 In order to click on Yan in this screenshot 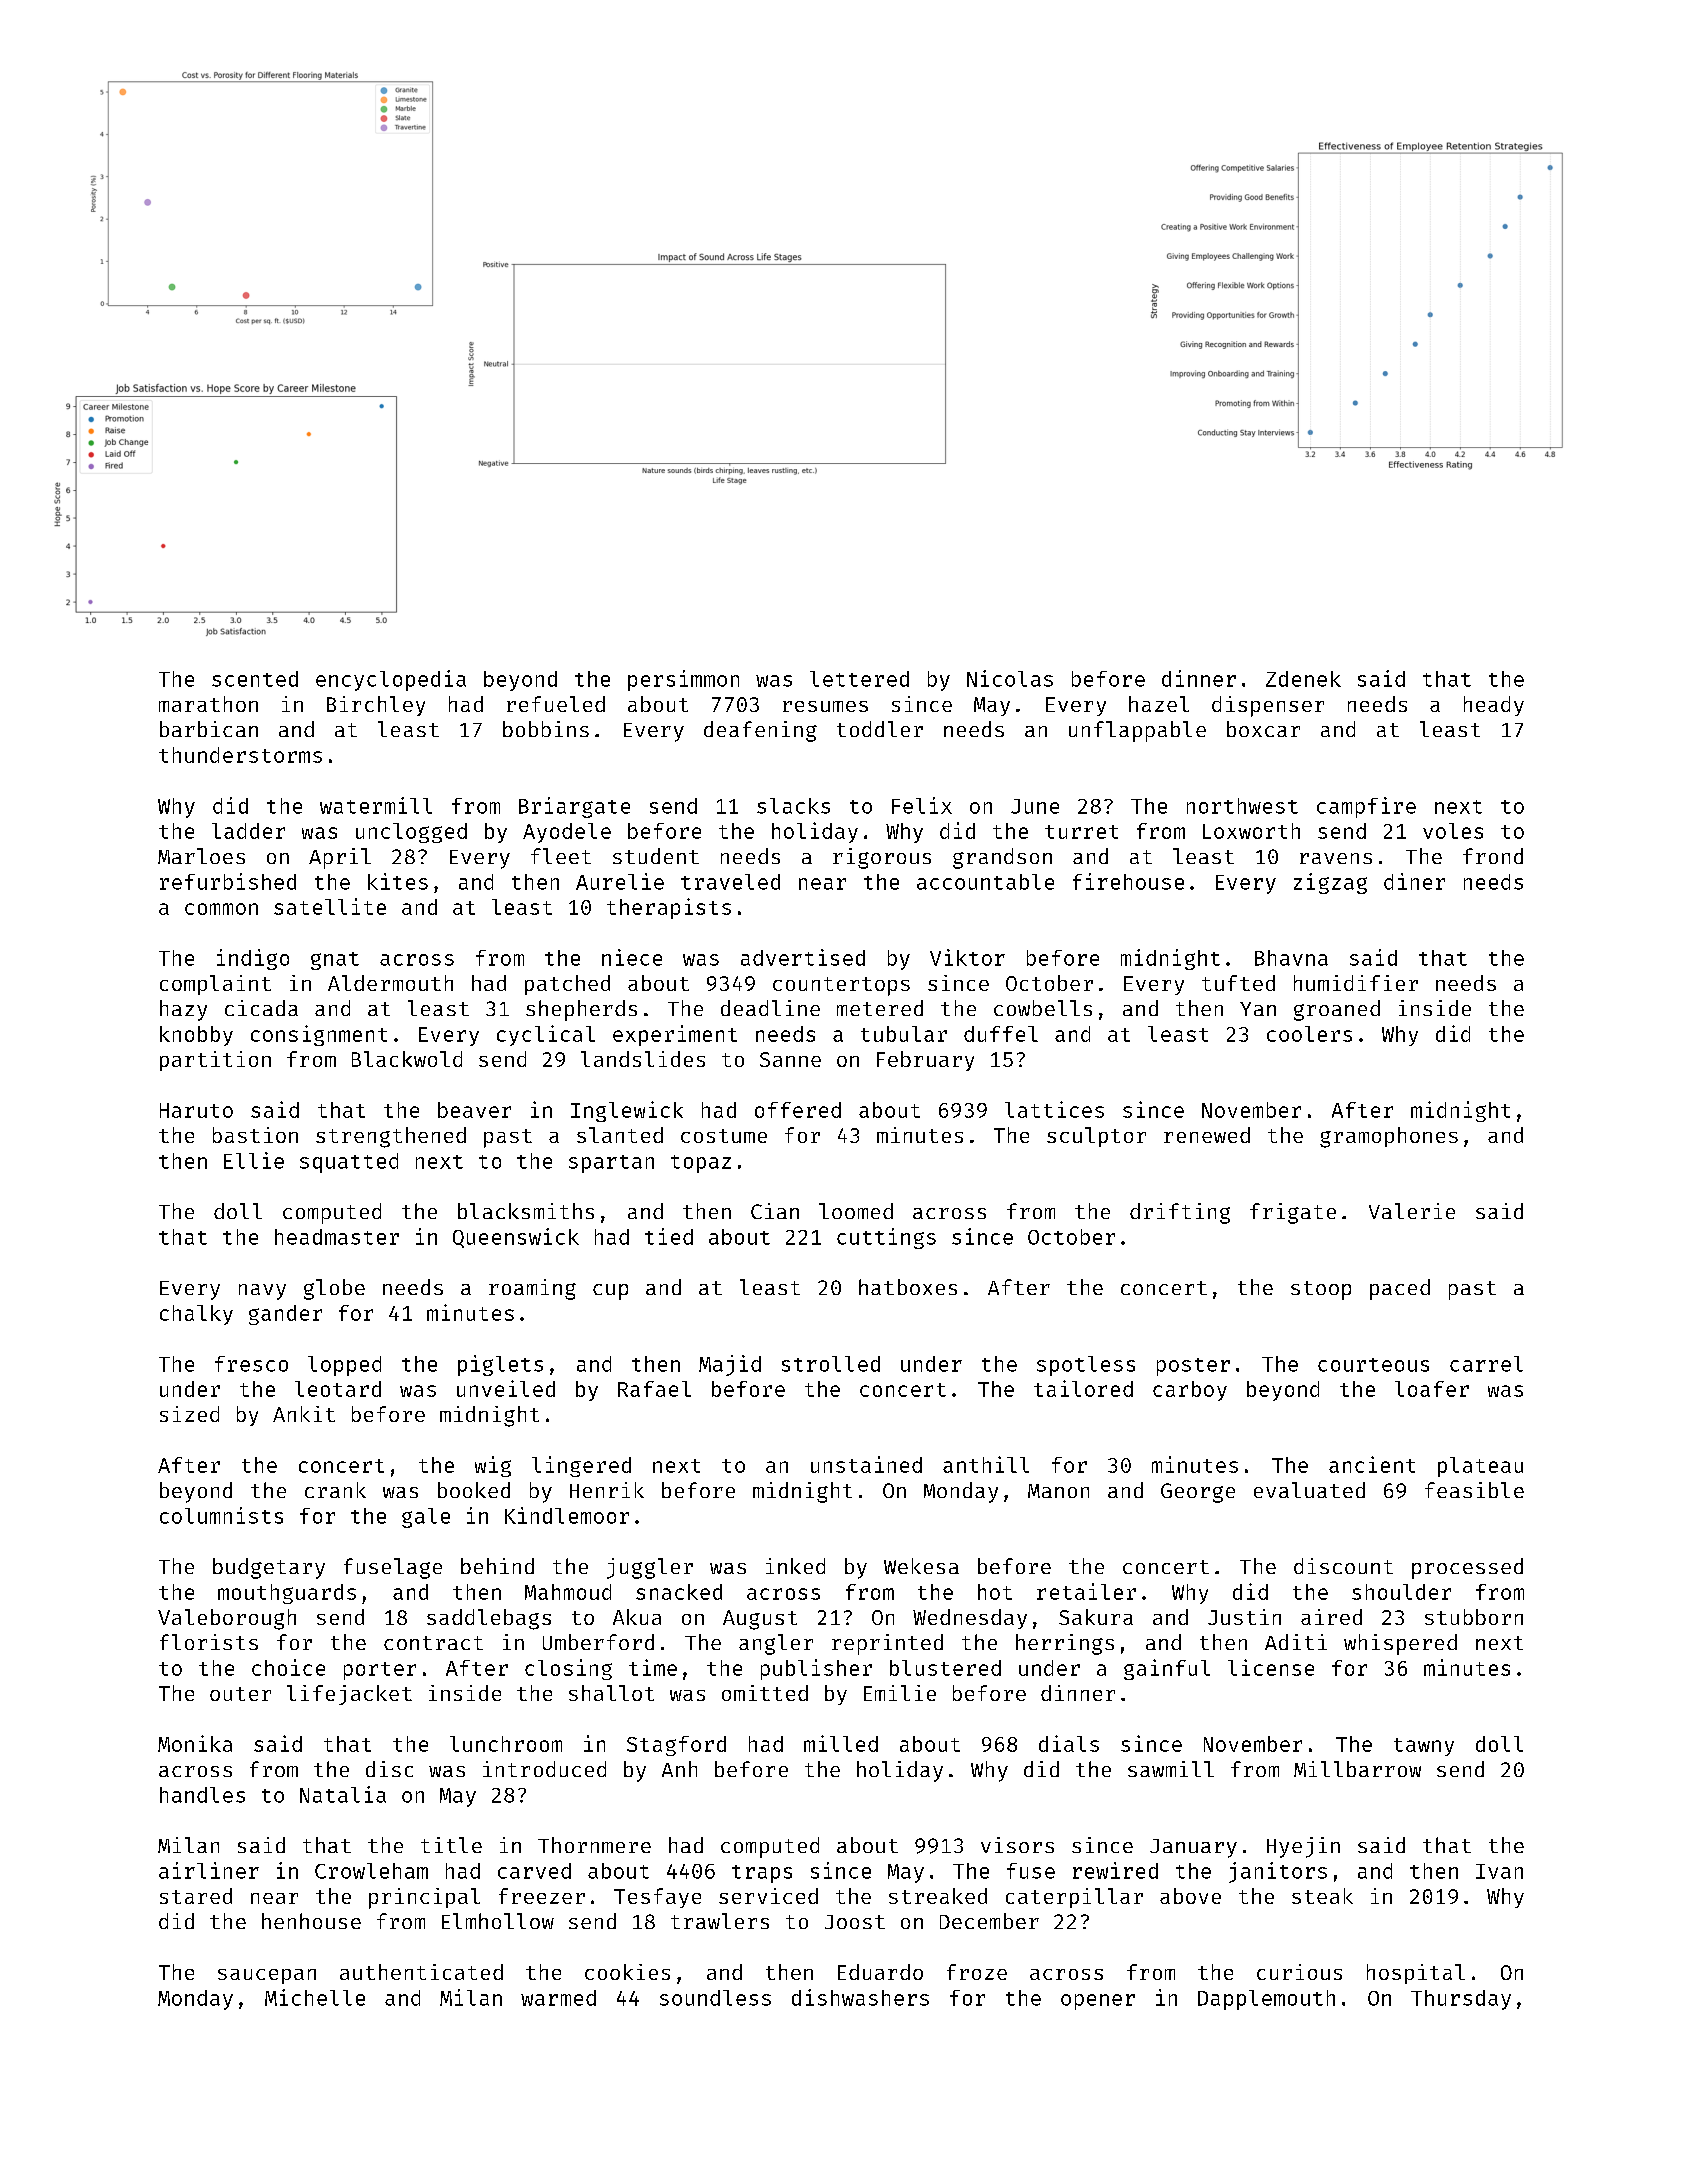, I will do `click(1258, 1009)`.
